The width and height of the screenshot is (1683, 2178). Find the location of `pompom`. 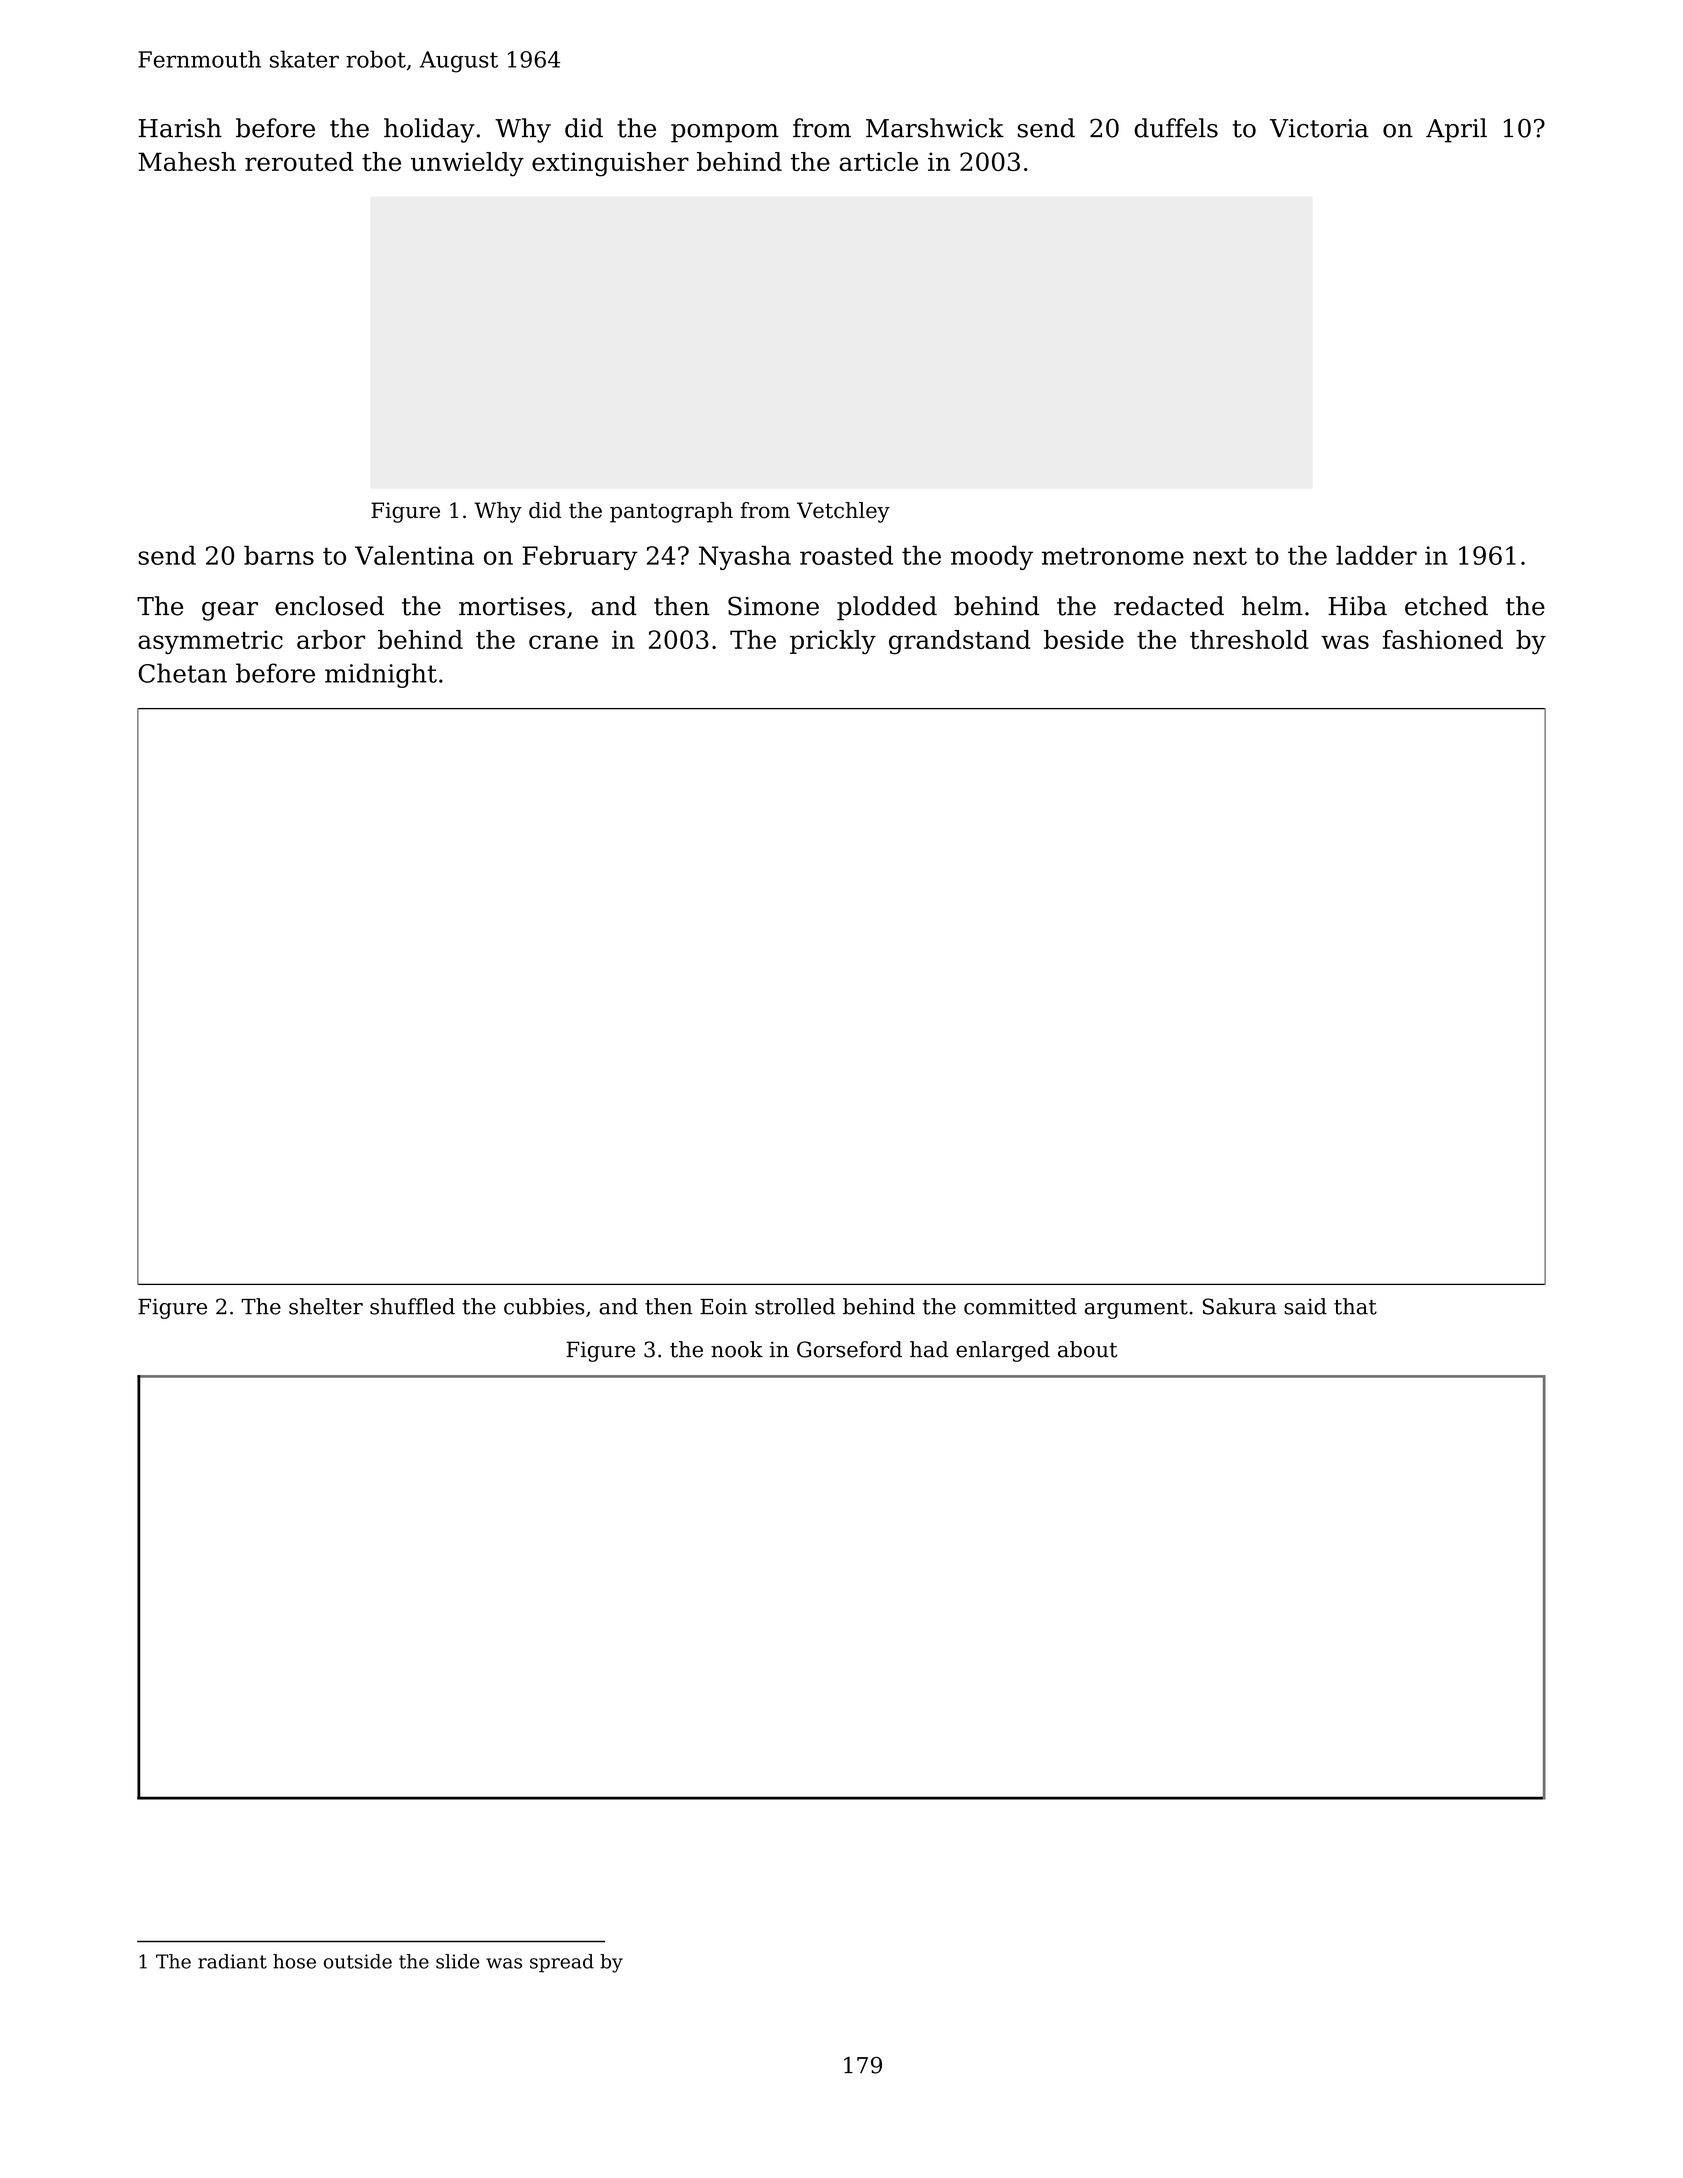

pompom is located at coordinates (725, 133).
